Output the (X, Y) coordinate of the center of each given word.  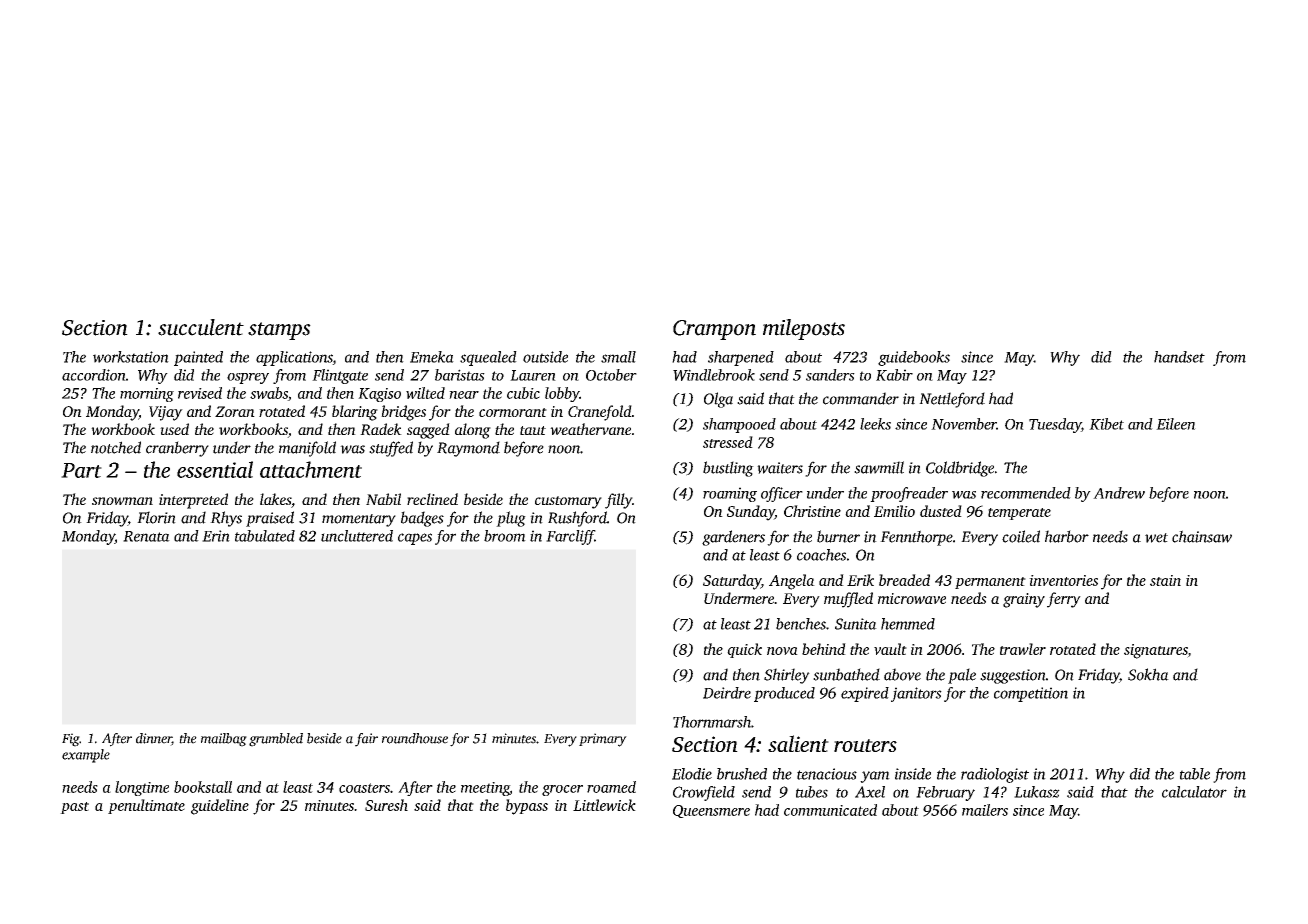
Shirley (787, 676)
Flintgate (340, 376)
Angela (792, 582)
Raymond (468, 449)
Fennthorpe (916, 538)
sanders (830, 375)
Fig (70, 740)
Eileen (1176, 424)
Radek (381, 429)
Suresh (386, 805)
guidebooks (914, 358)
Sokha (1148, 674)
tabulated (265, 536)
